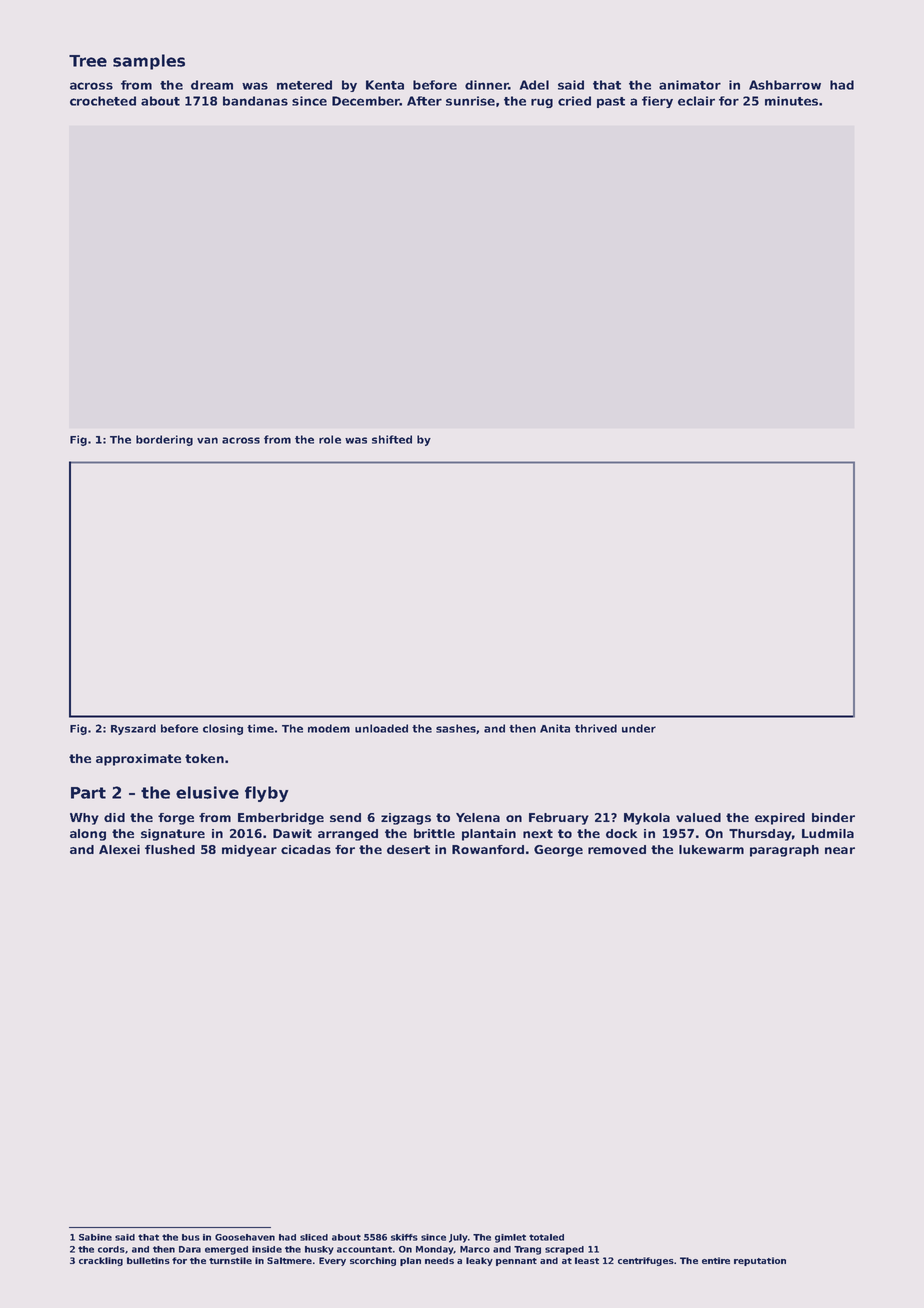 The width and height of the screenshot is (924, 1308). Describe the element at coordinates (555, 728) in the screenshot. I see `Anita` at that location.
